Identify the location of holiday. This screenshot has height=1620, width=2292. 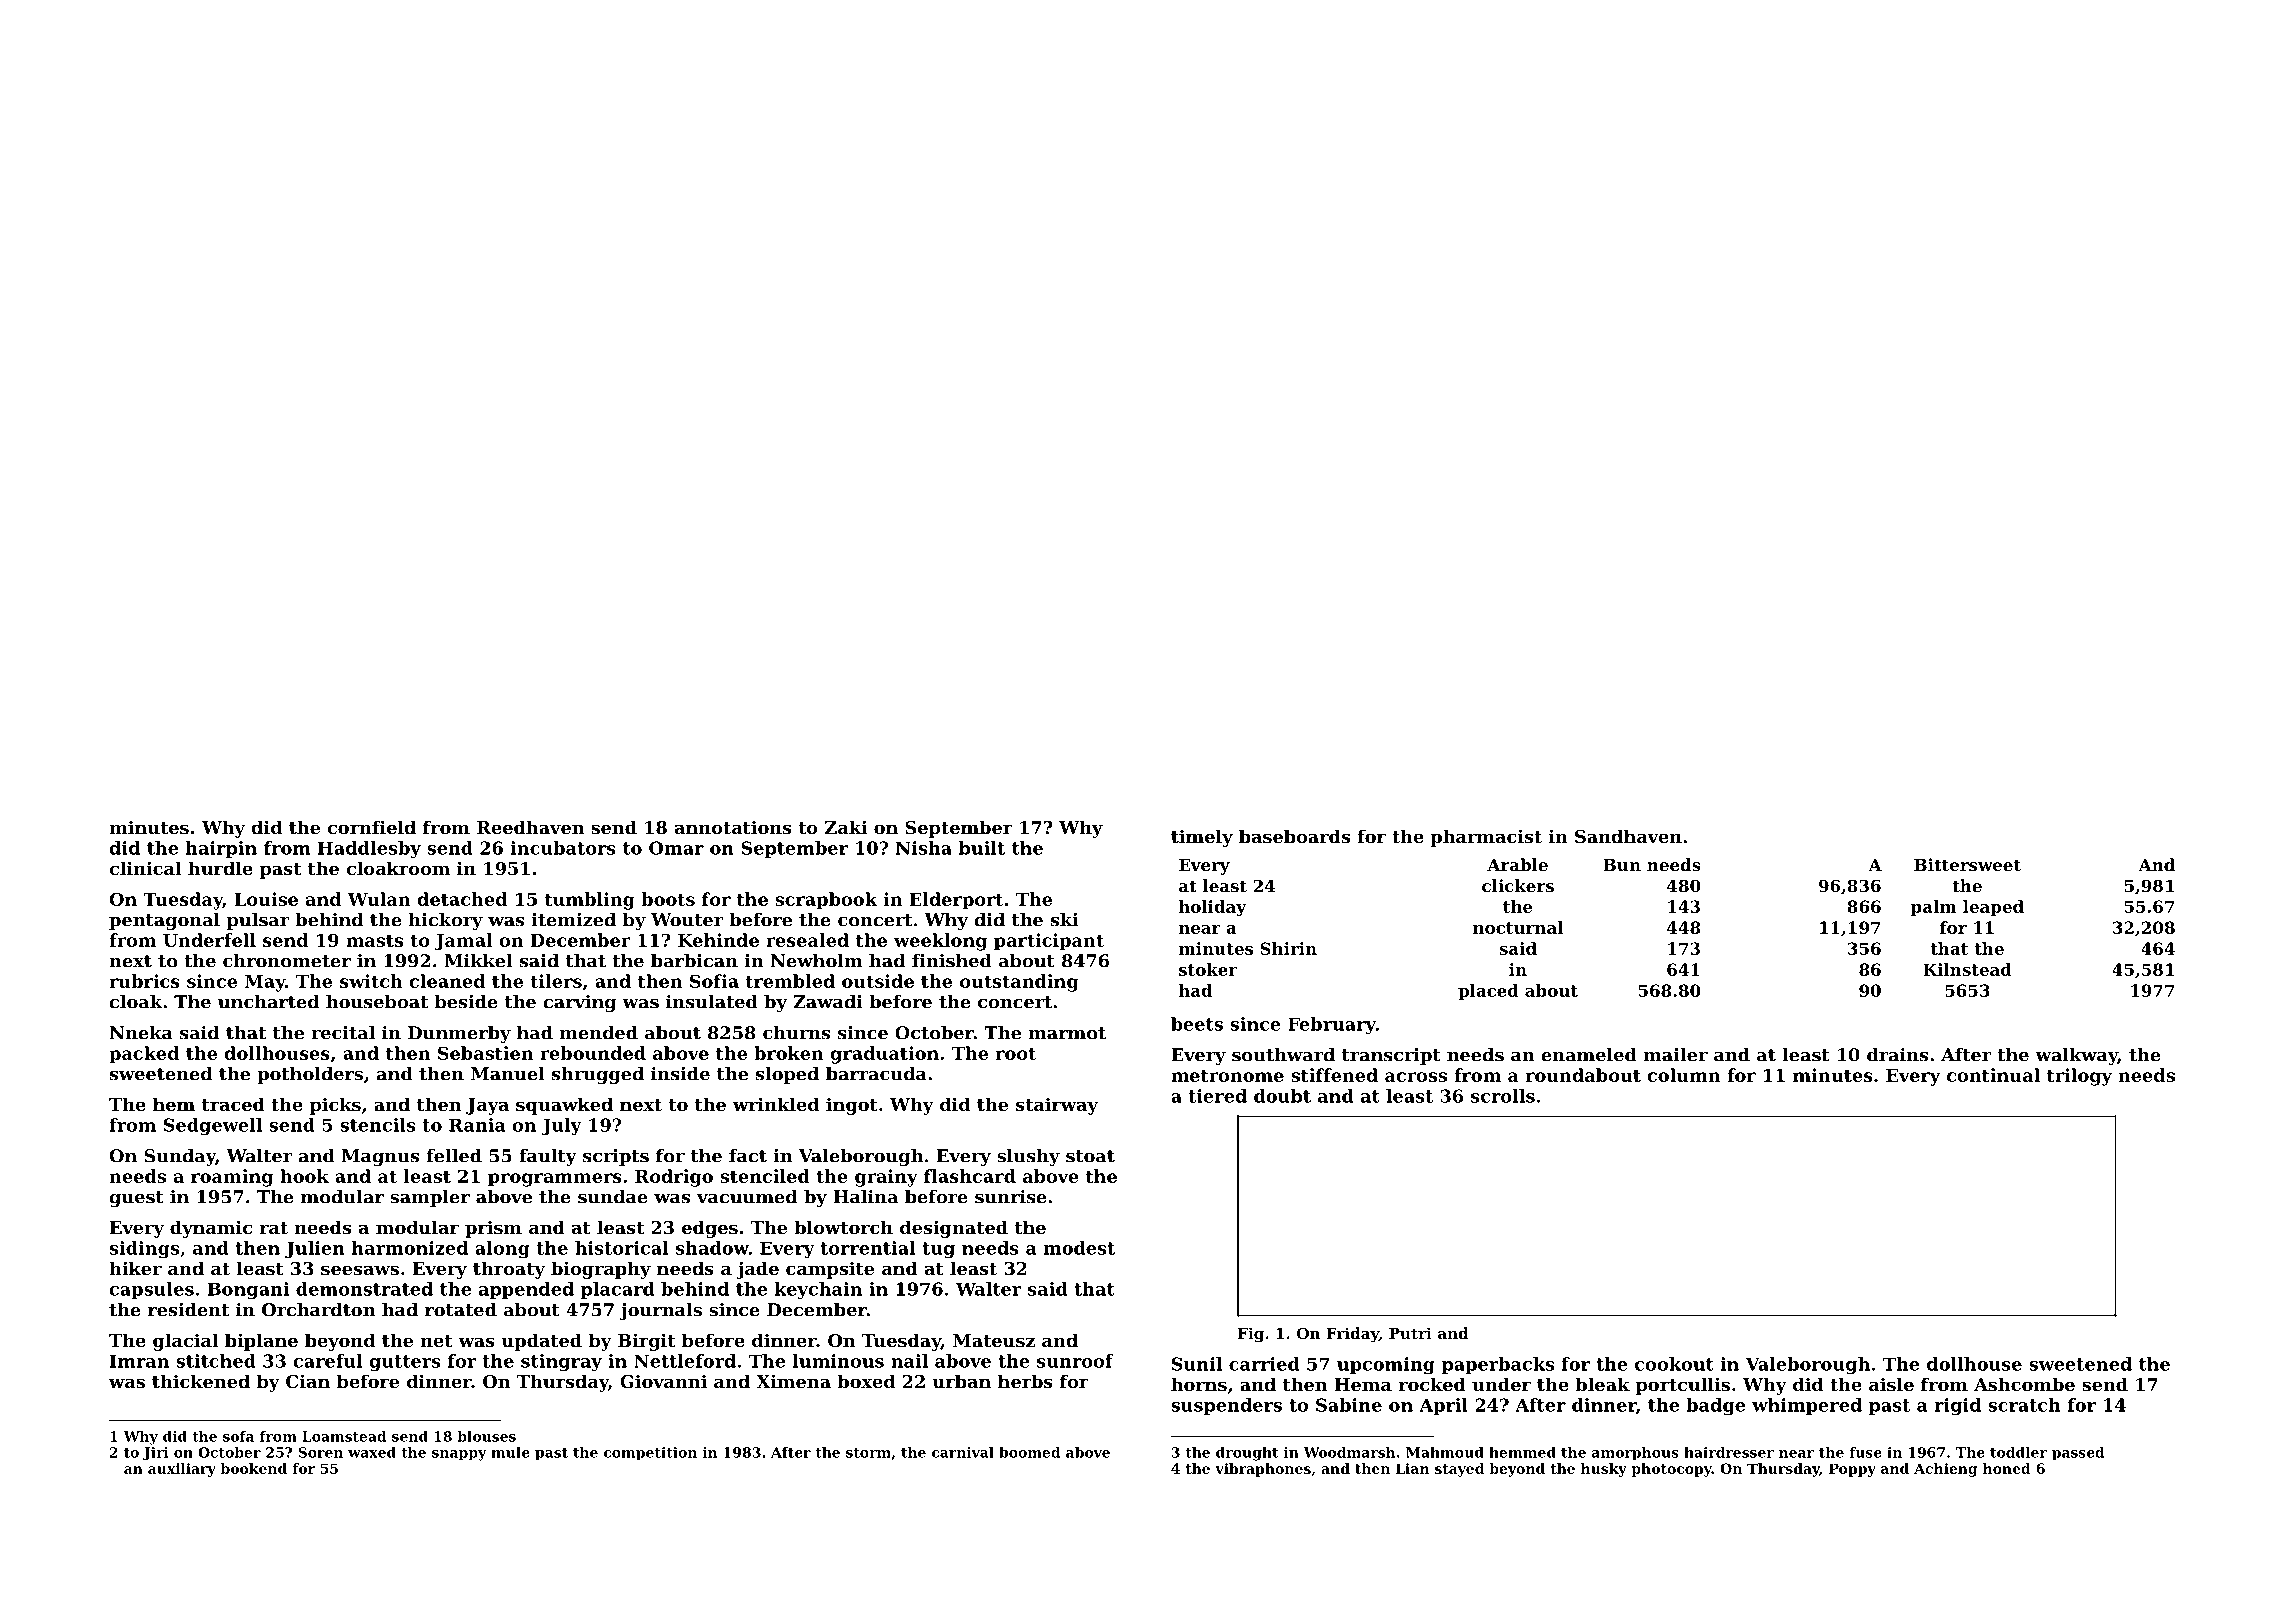
(1213, 908).
